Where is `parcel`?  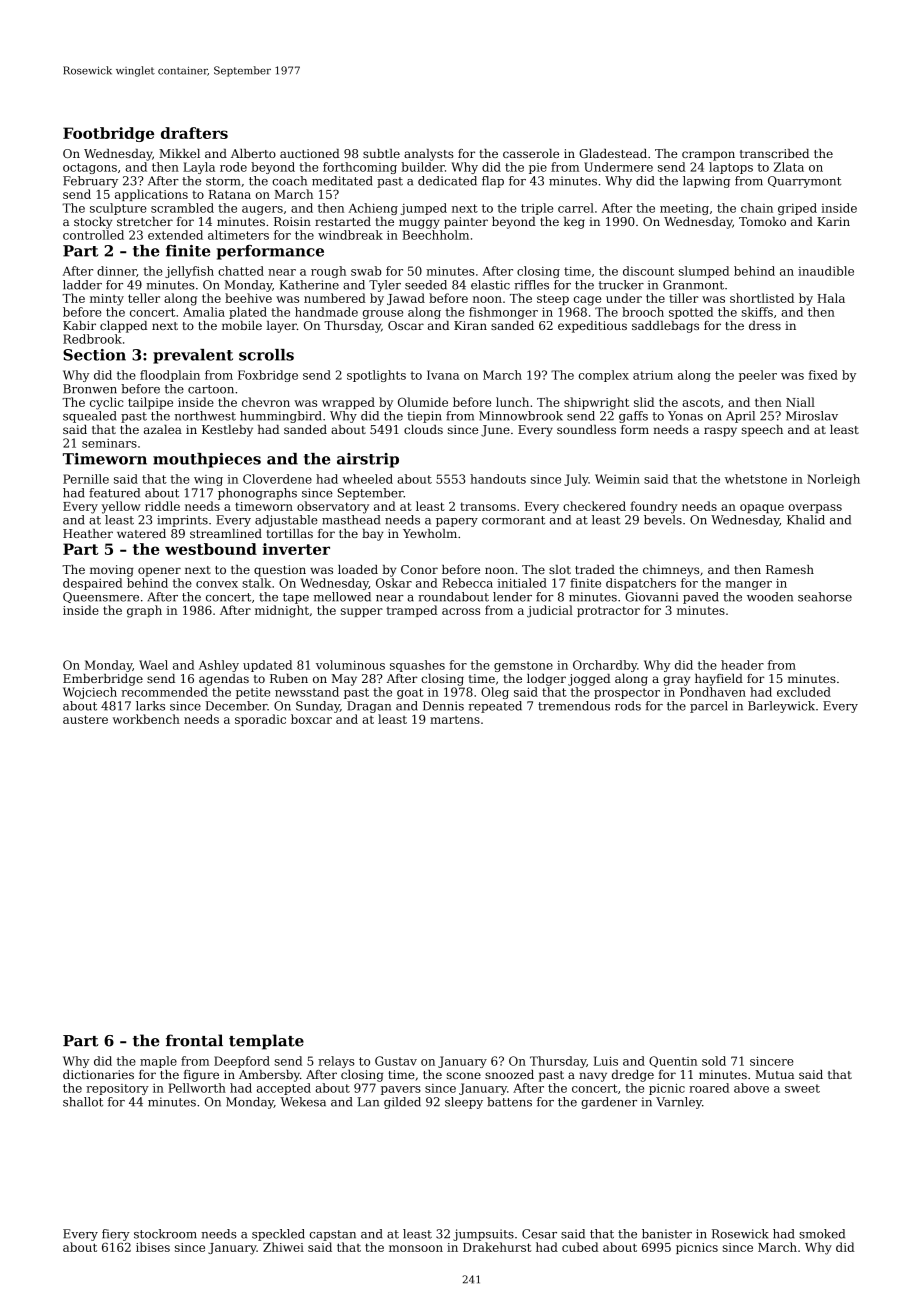
parcel is located at coordinates (709, 707).
